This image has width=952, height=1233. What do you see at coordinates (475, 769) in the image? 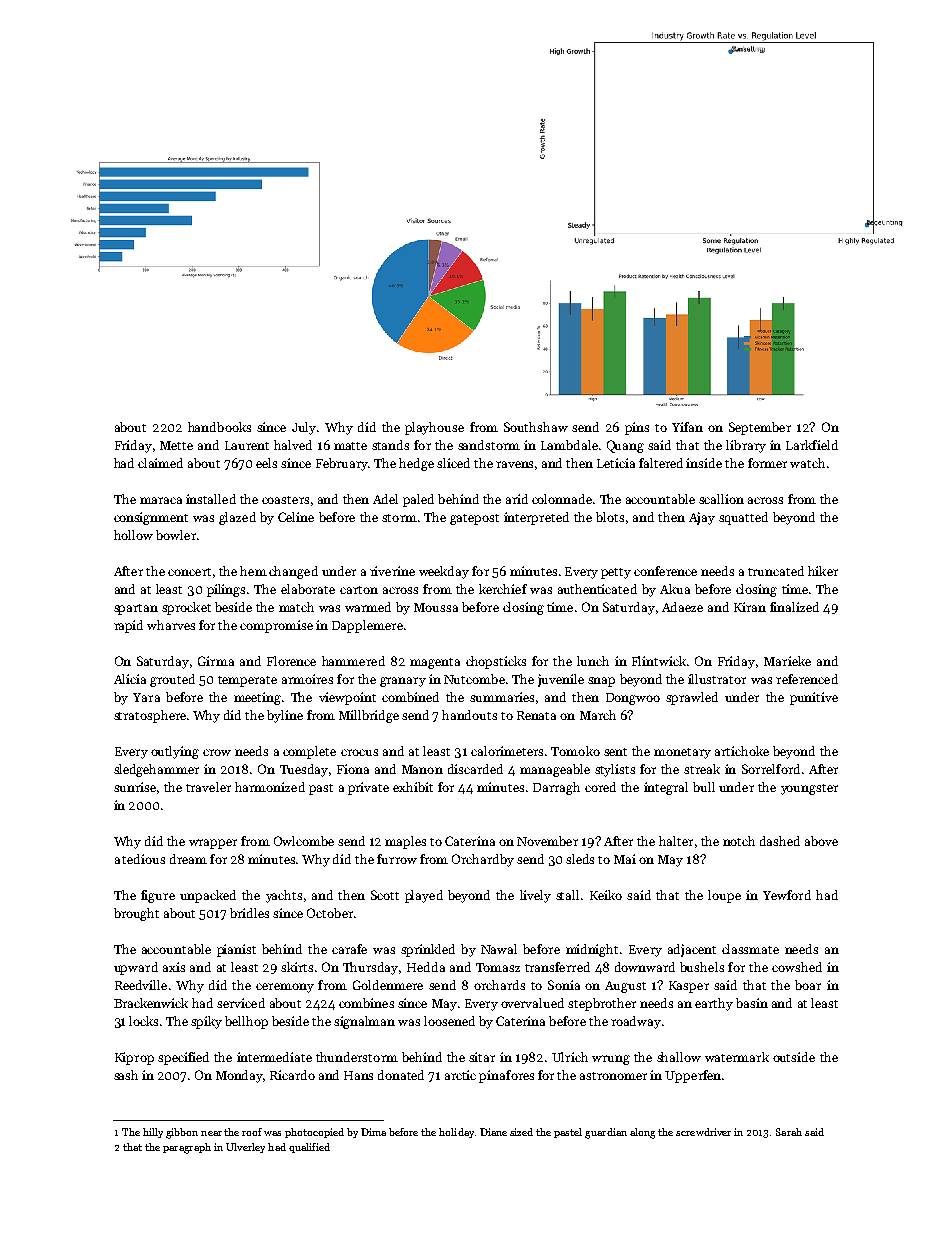
I see `discarded` at bounding box center [475, 769].
